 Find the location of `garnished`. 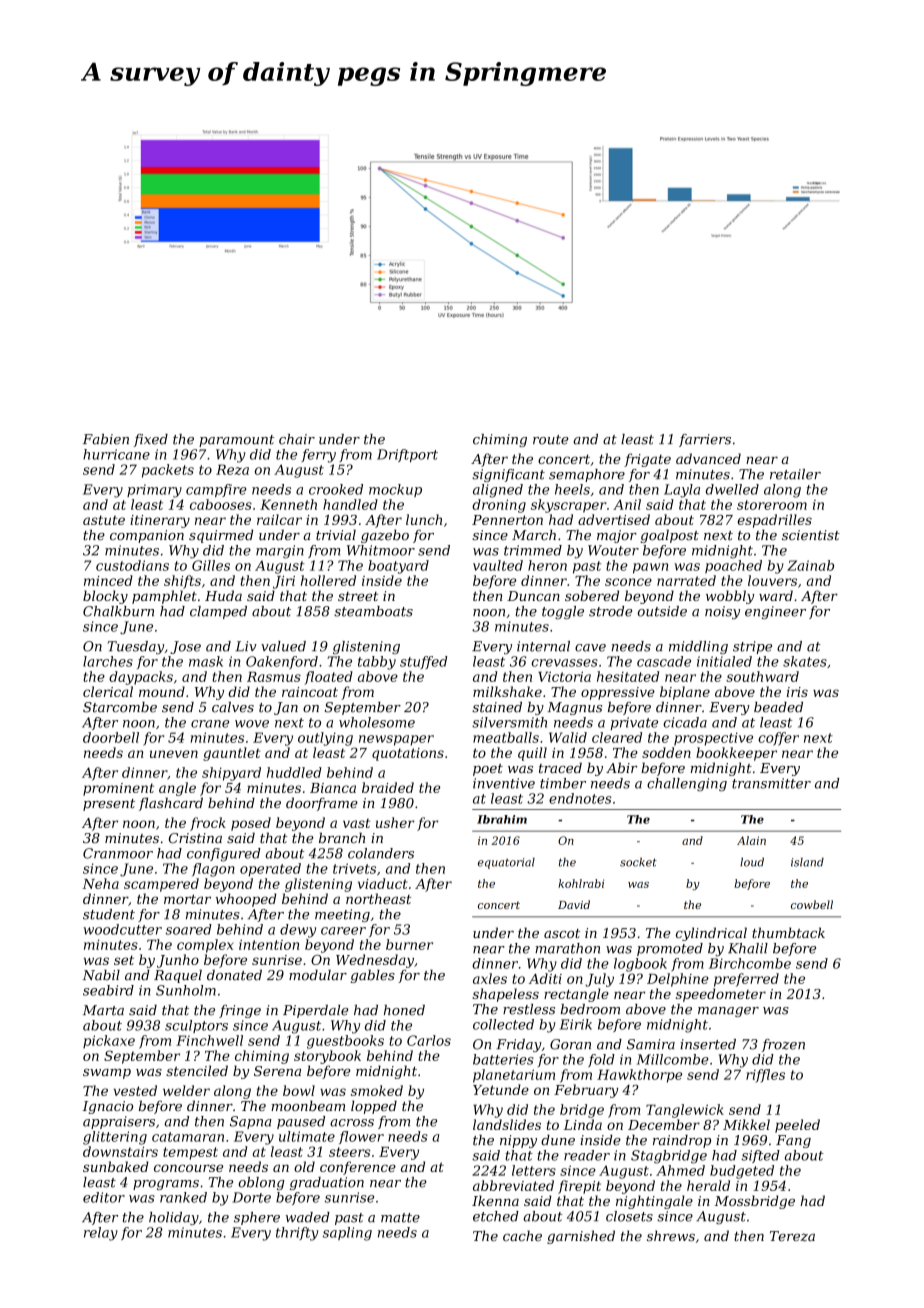

garnished is located at coordinates (581, 1237).
